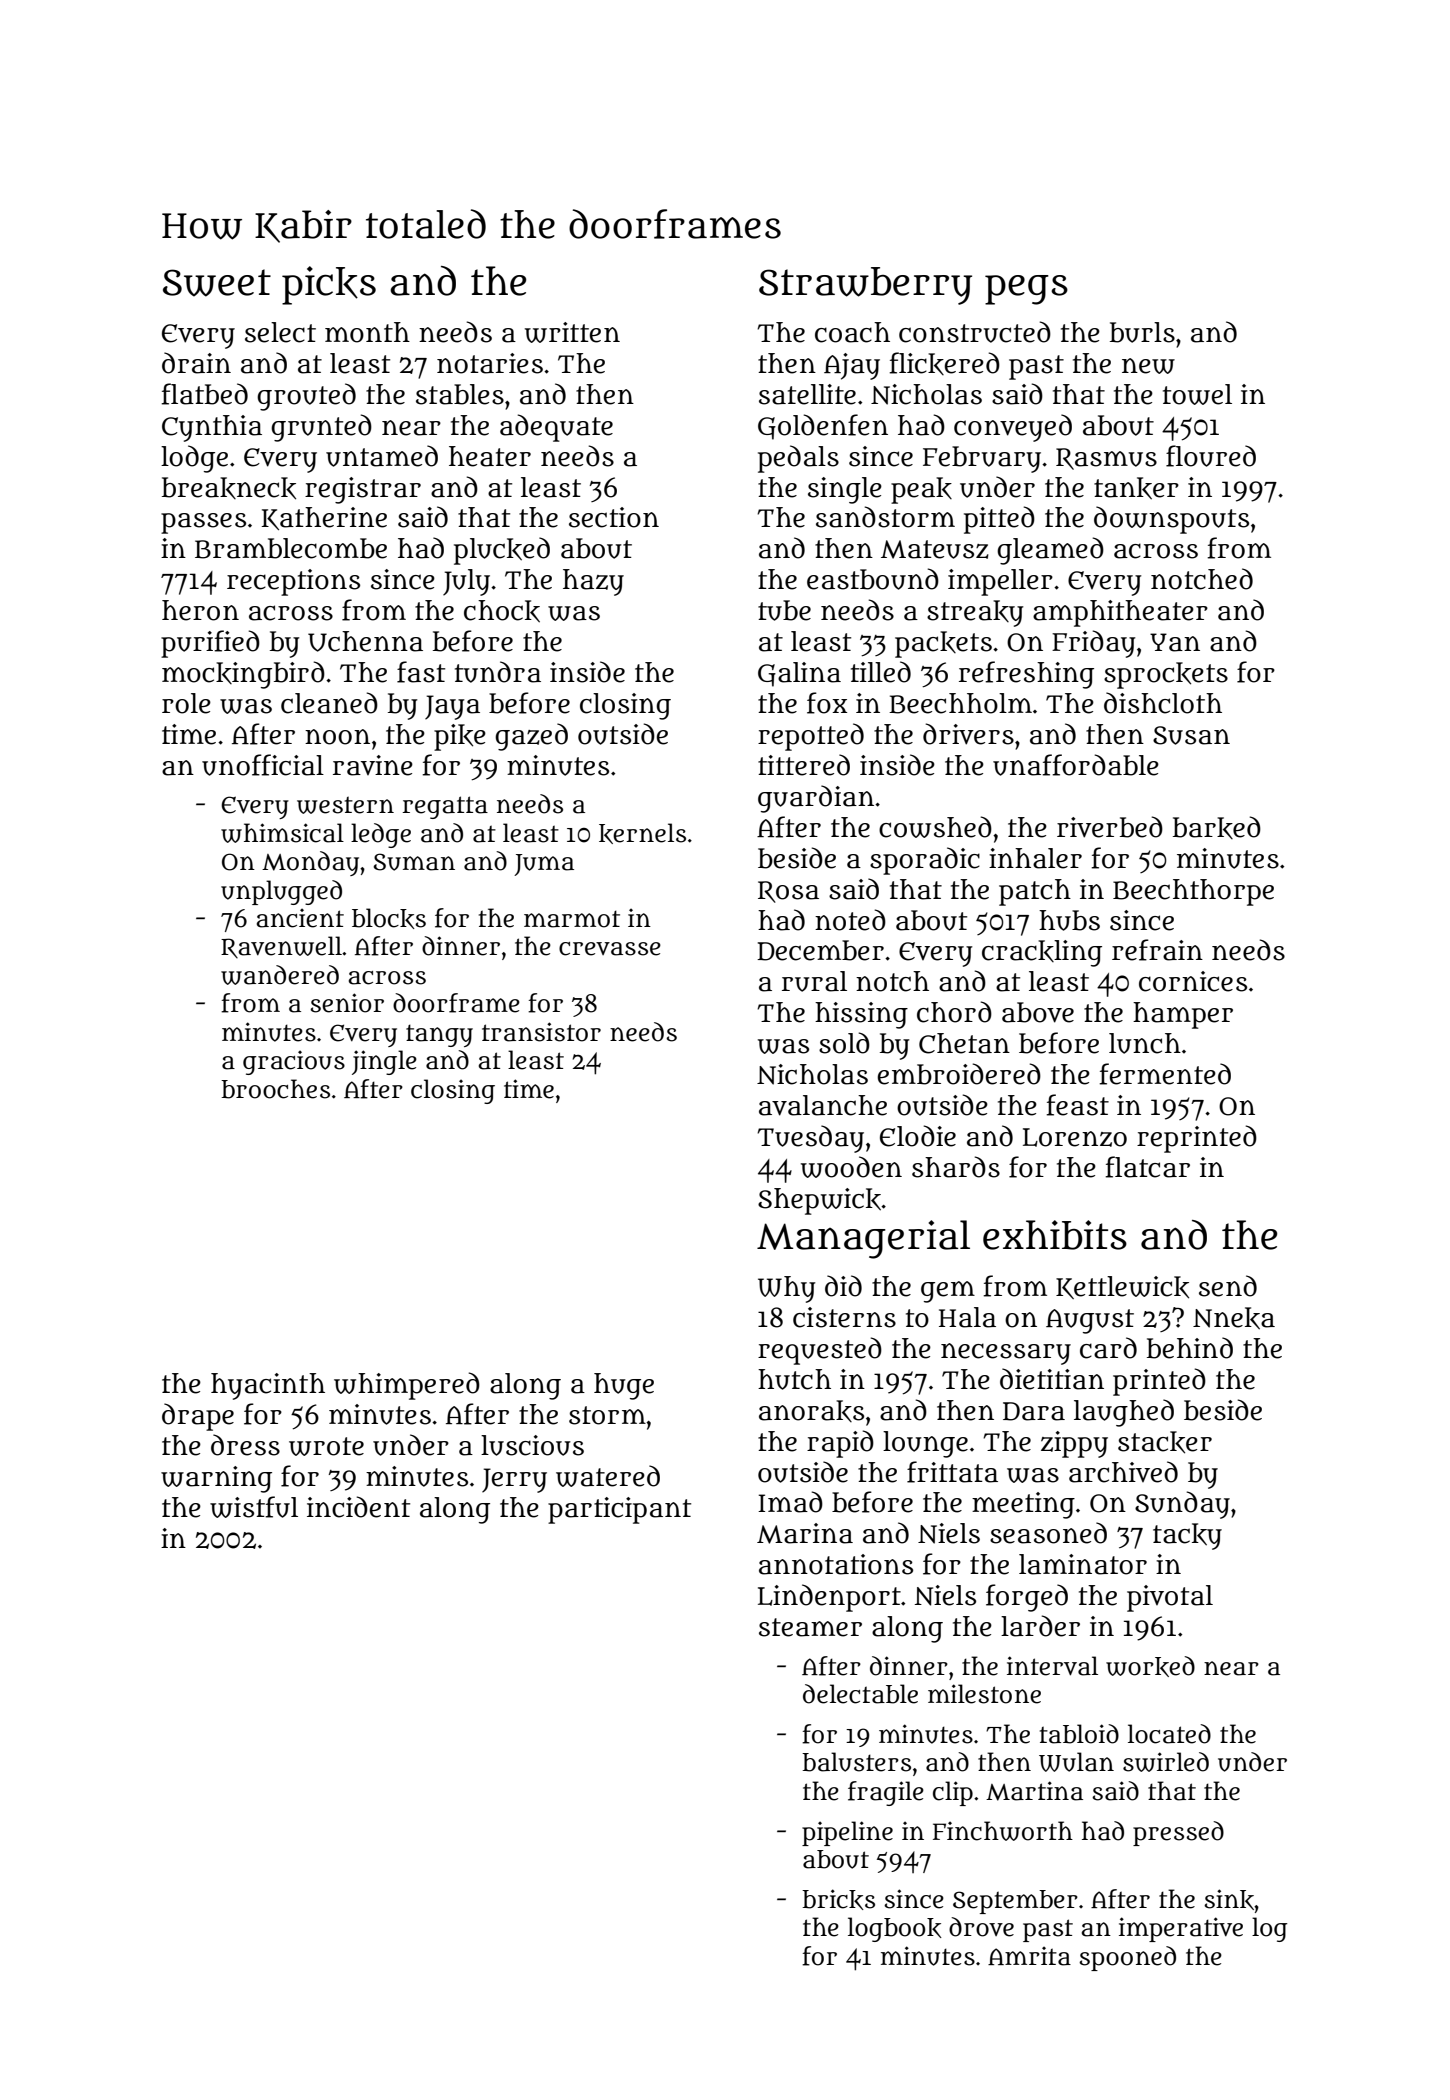 The height and width of the screenshot is (2100, 1450). Describe the element at coordinates (820, 1201) in the screenshot. I see `Shepwick` at that location.
